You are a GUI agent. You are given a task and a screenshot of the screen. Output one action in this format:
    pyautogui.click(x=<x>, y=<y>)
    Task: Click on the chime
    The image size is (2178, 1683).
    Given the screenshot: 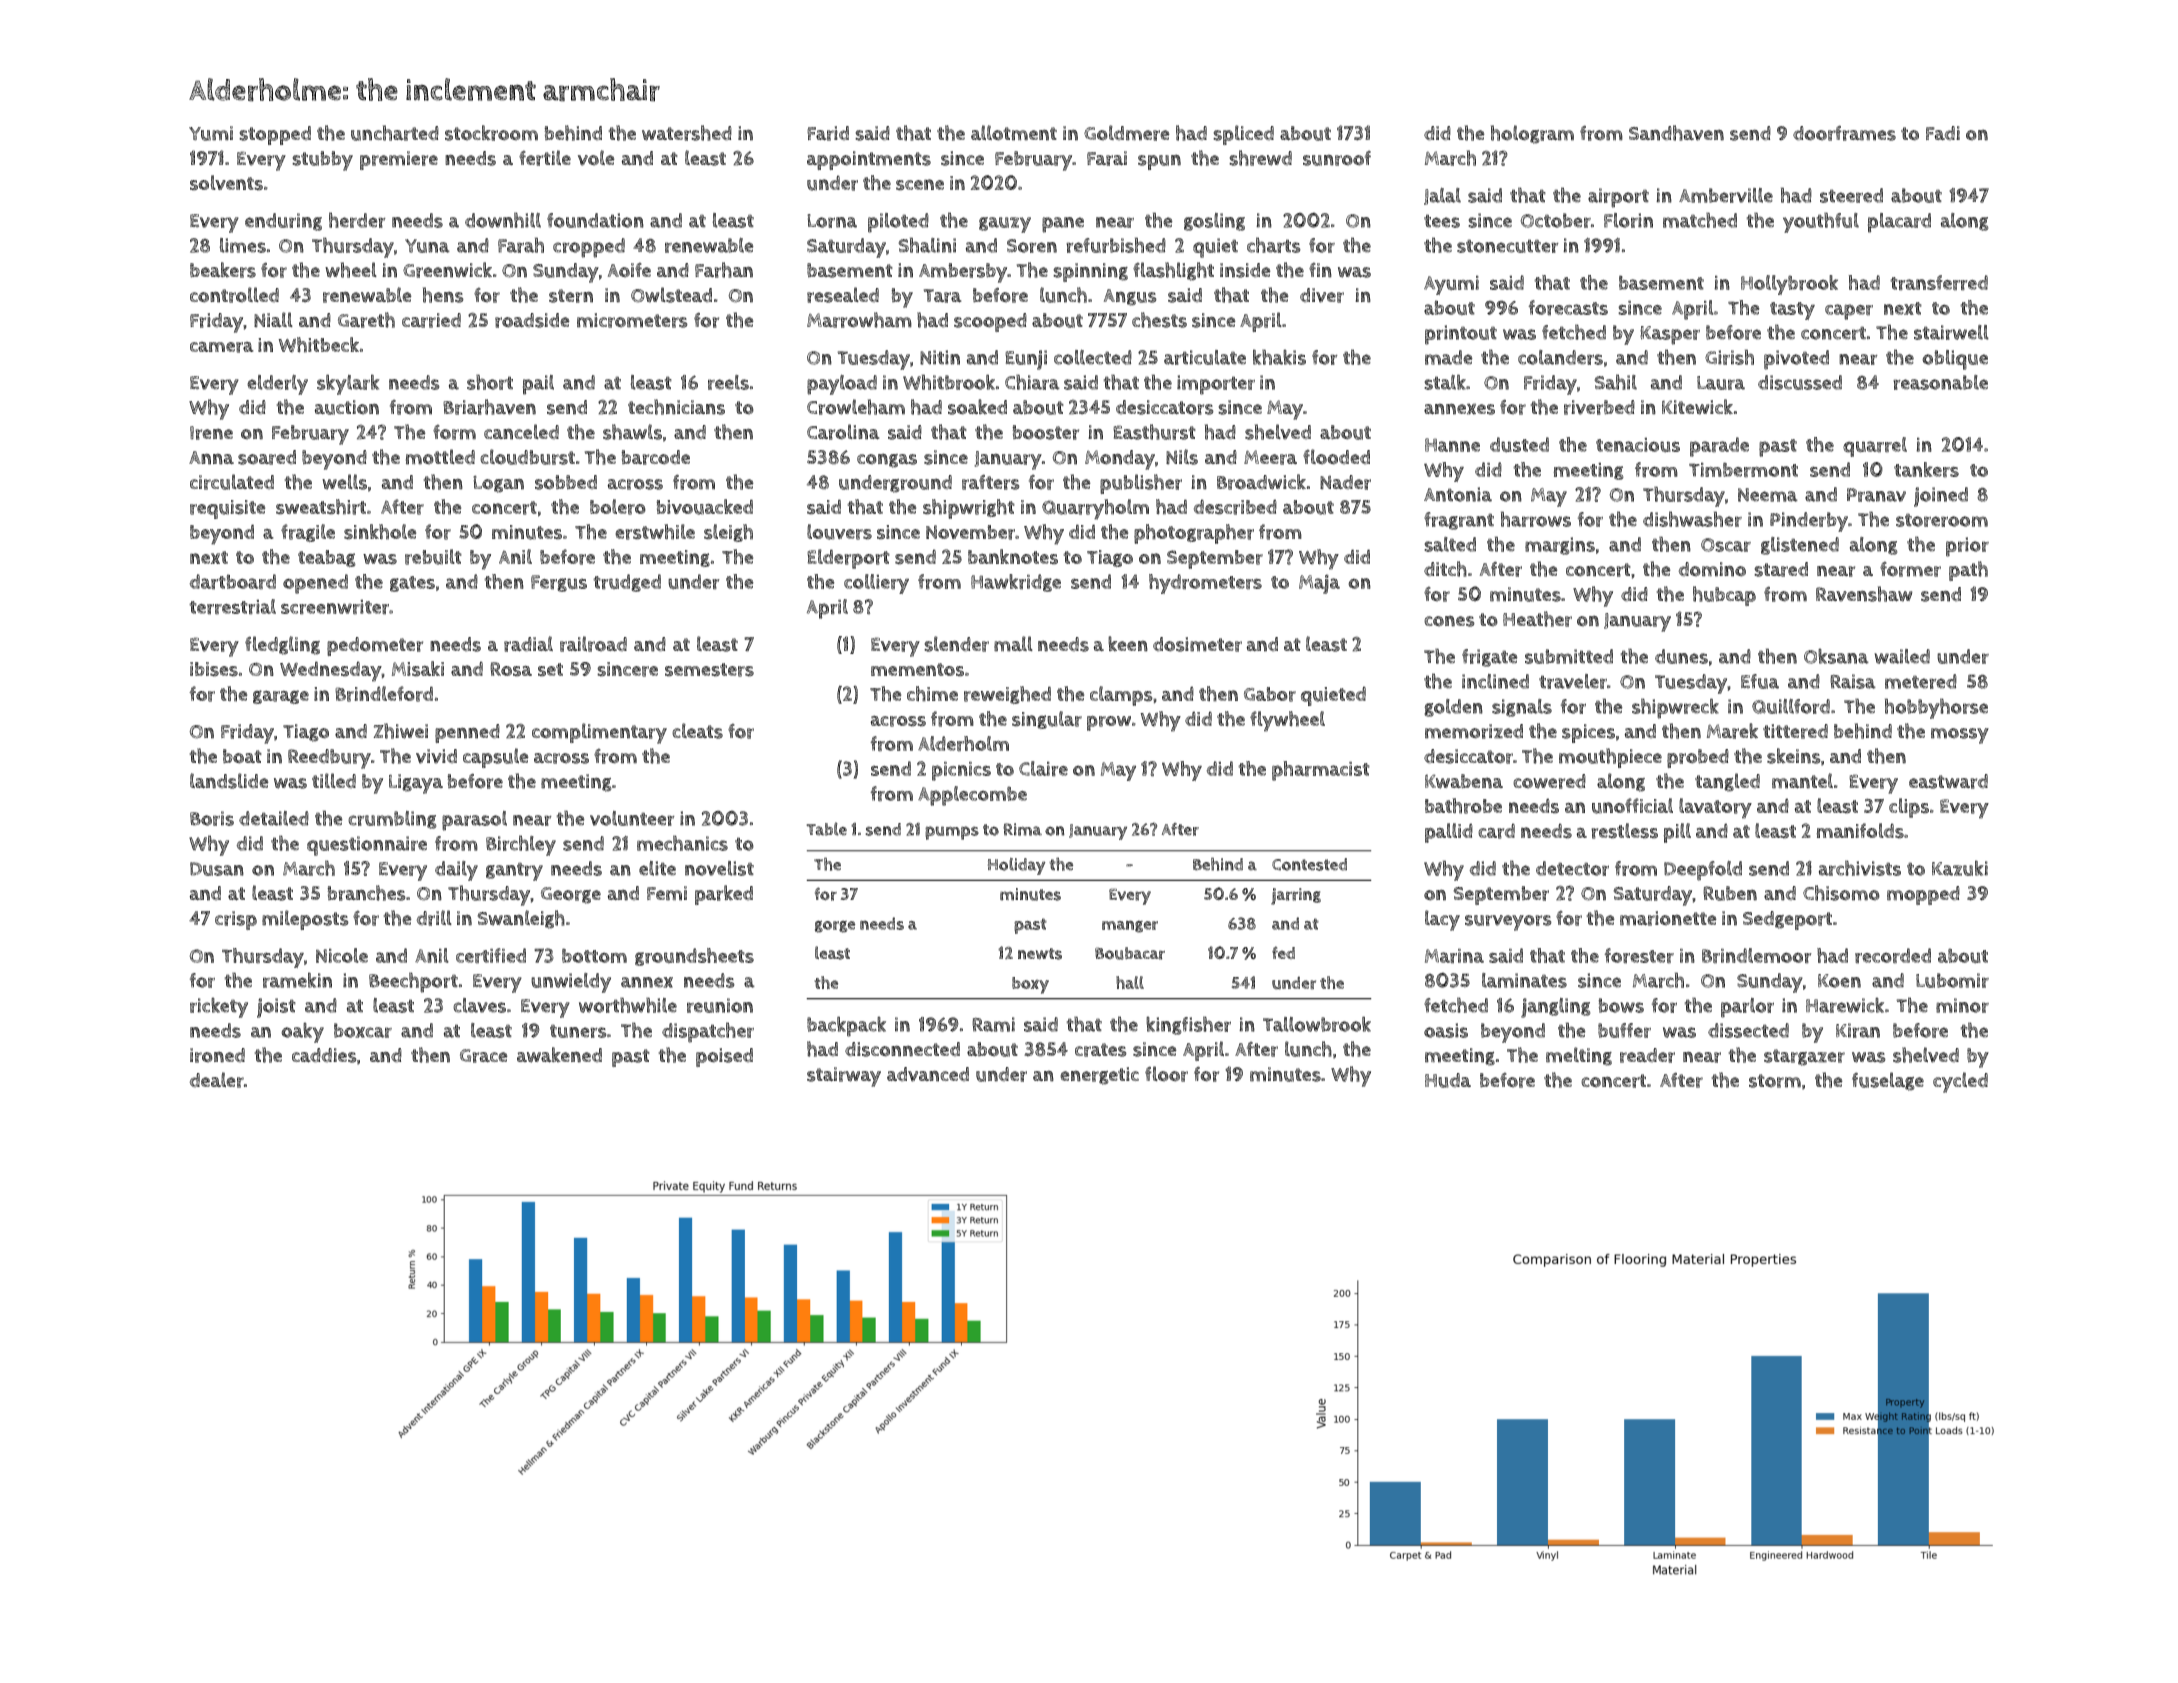 What is the action you would take?
    pyautogui.click(x=932, y=694)
